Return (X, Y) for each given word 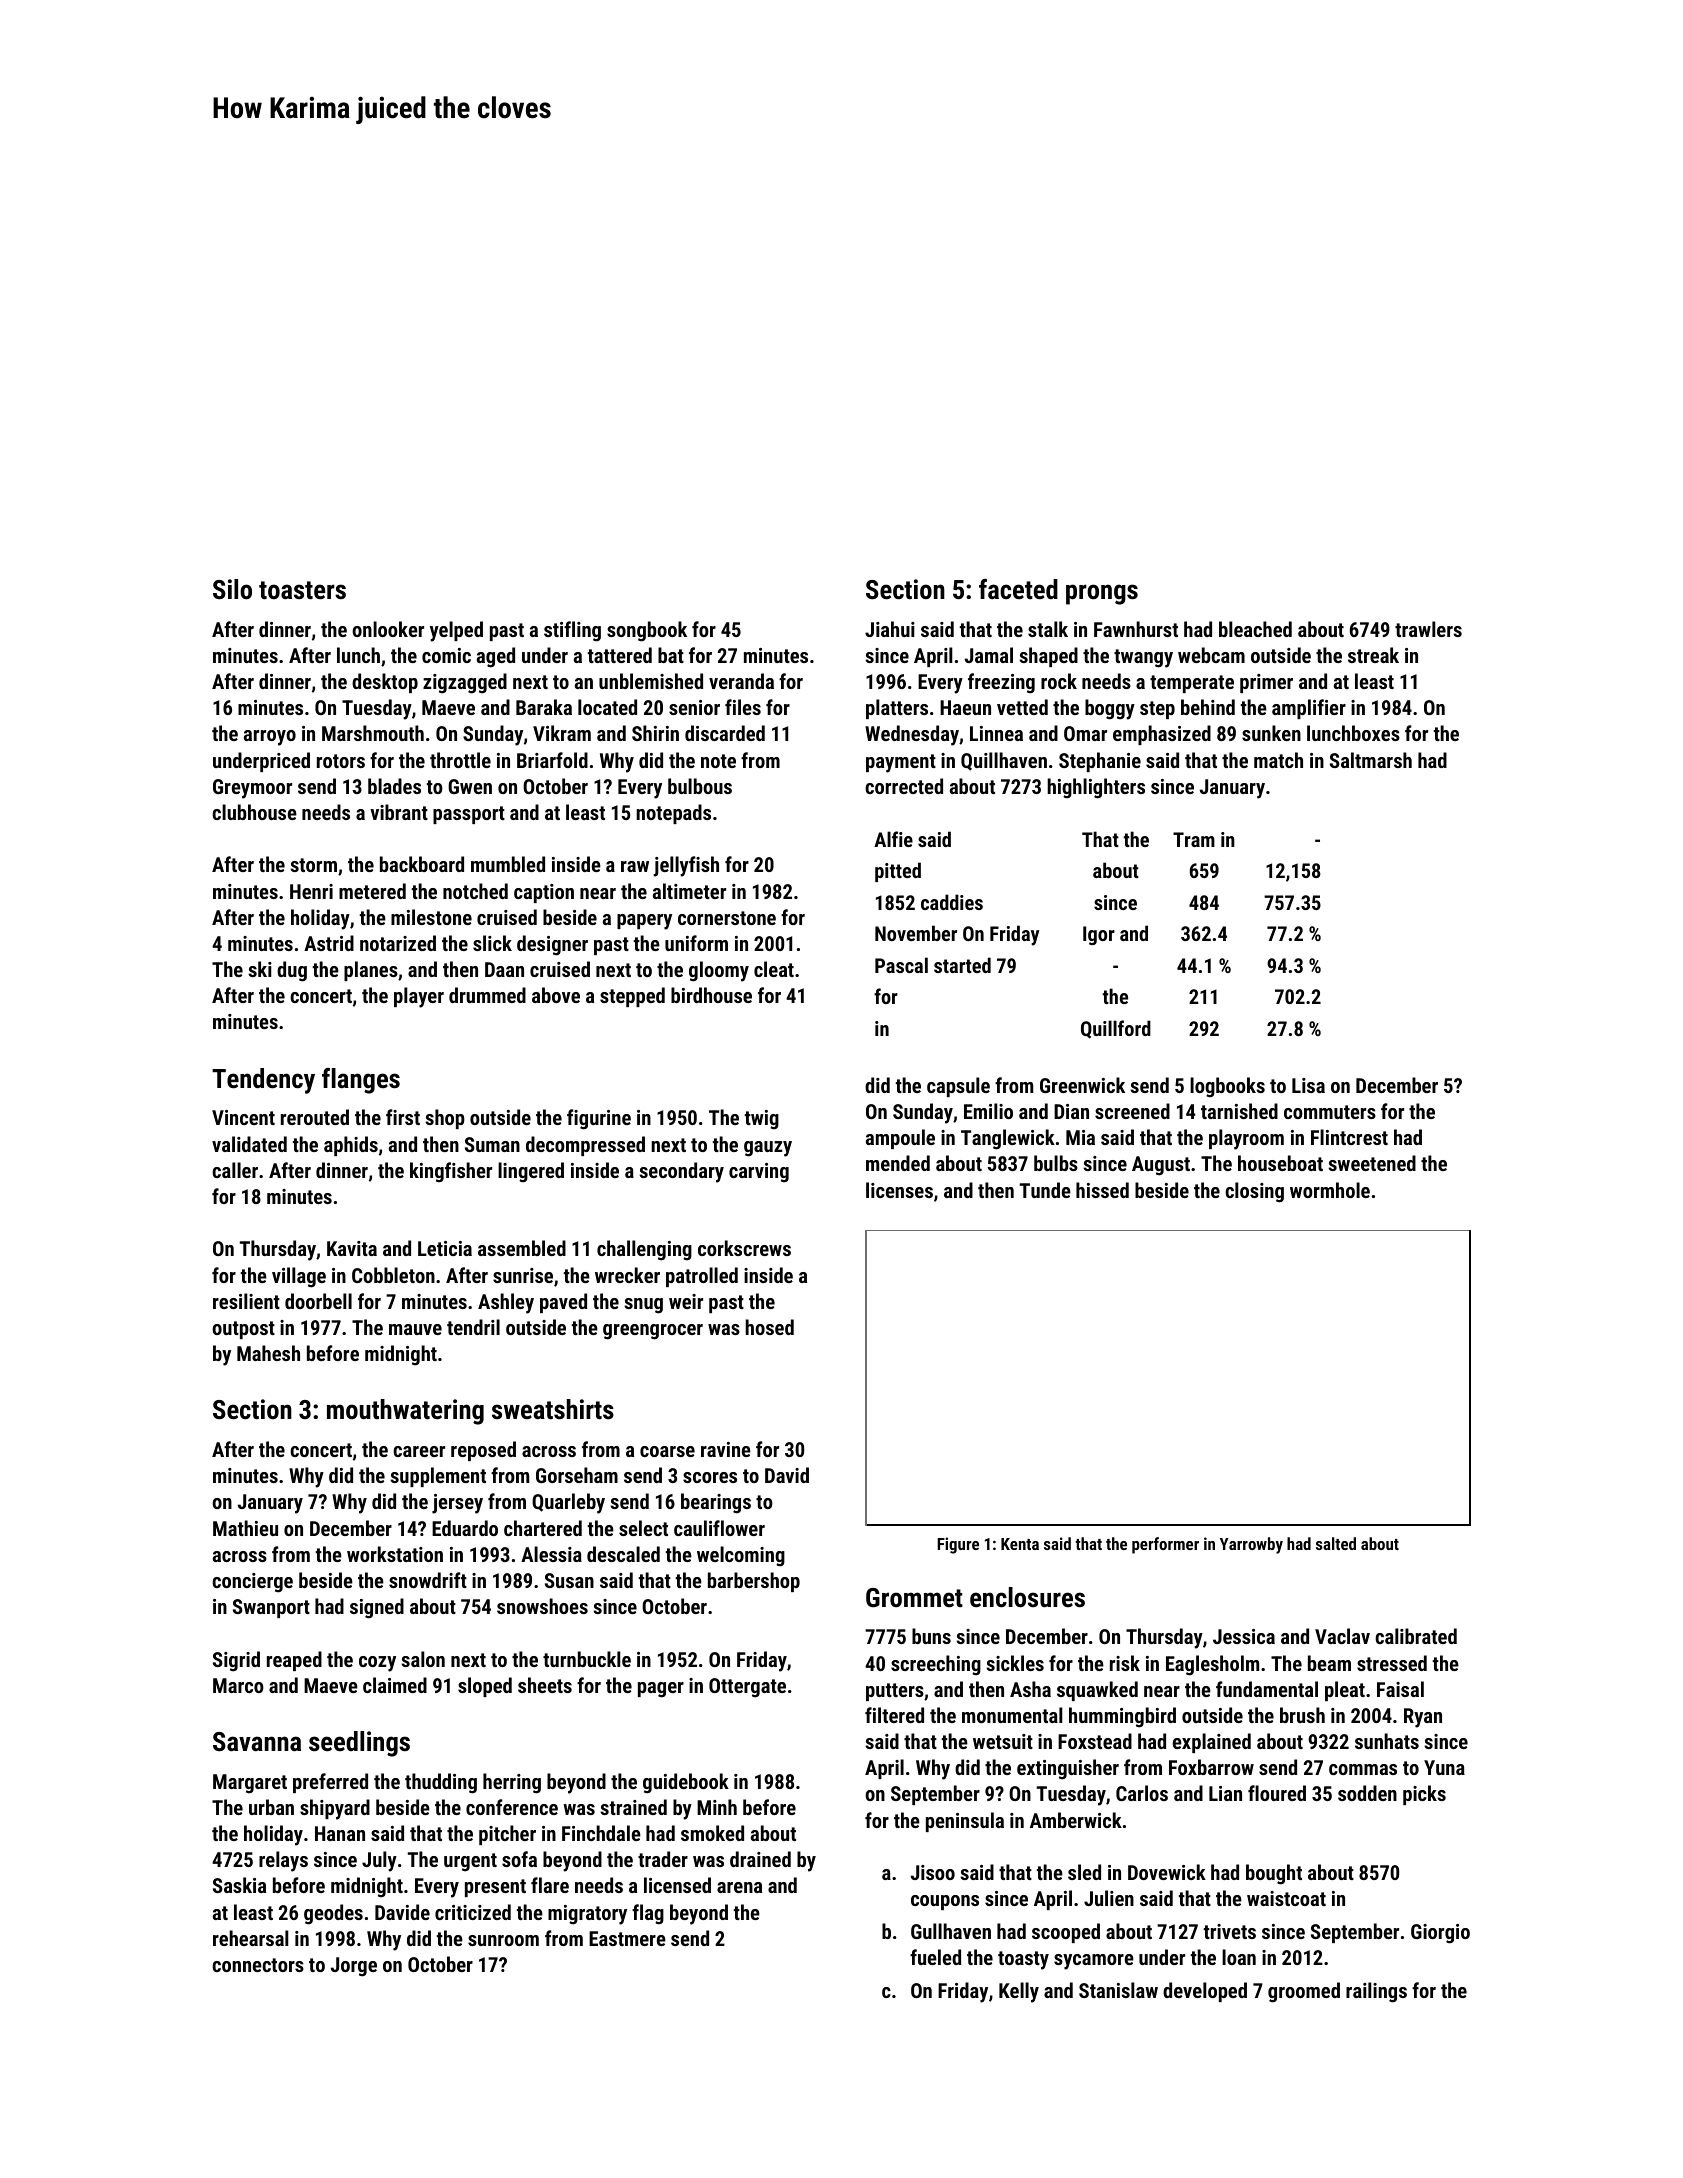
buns (931, 1636)
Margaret (250, 1784)
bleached (1255, 629)
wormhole (1330, 1190)
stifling (572, 631)
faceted (1018, 589)
